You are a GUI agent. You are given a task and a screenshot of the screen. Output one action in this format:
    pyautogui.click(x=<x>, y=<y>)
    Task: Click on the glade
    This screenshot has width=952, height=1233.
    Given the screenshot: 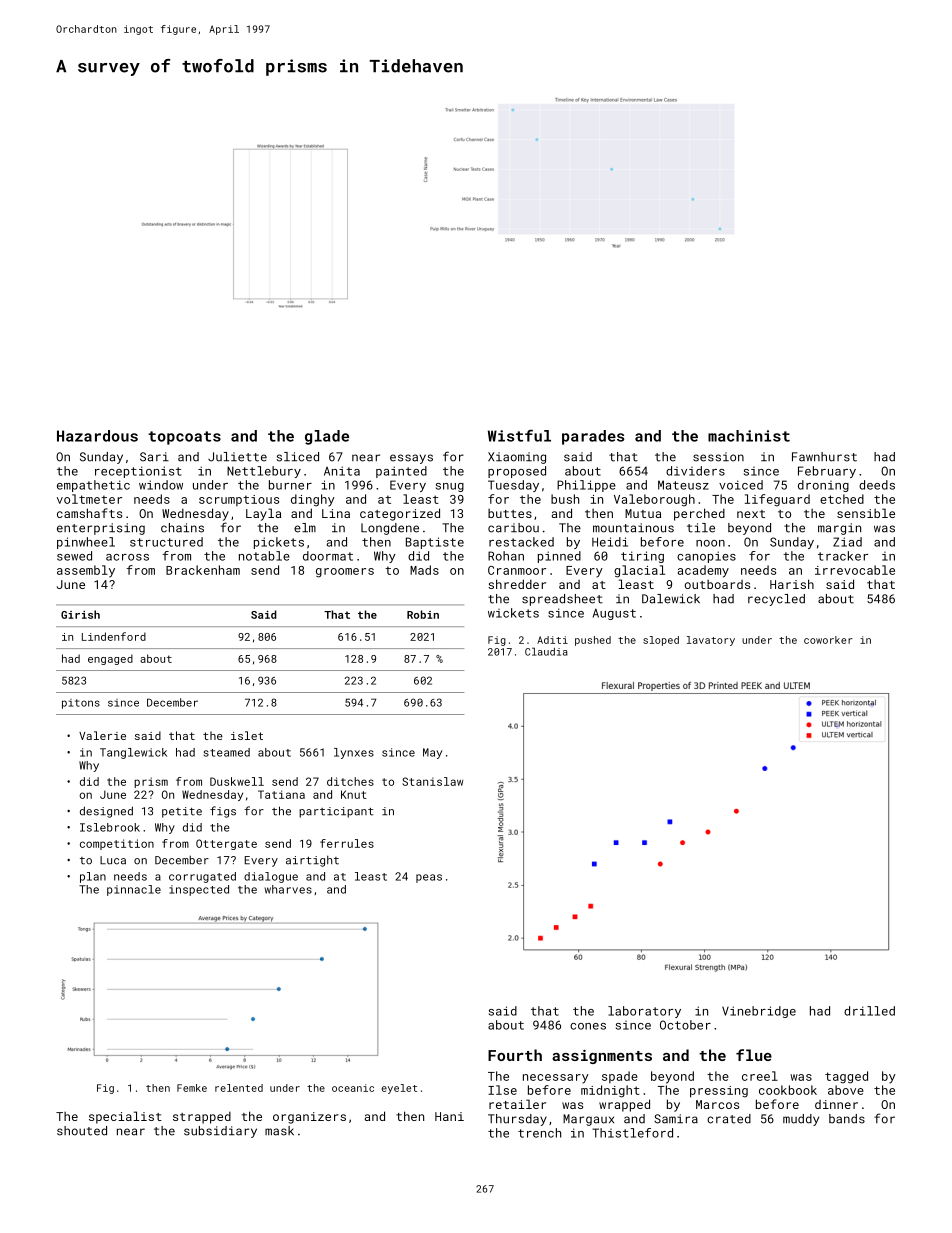 What is the action you would take?
    pyautogui.click(x=327, y=437)
